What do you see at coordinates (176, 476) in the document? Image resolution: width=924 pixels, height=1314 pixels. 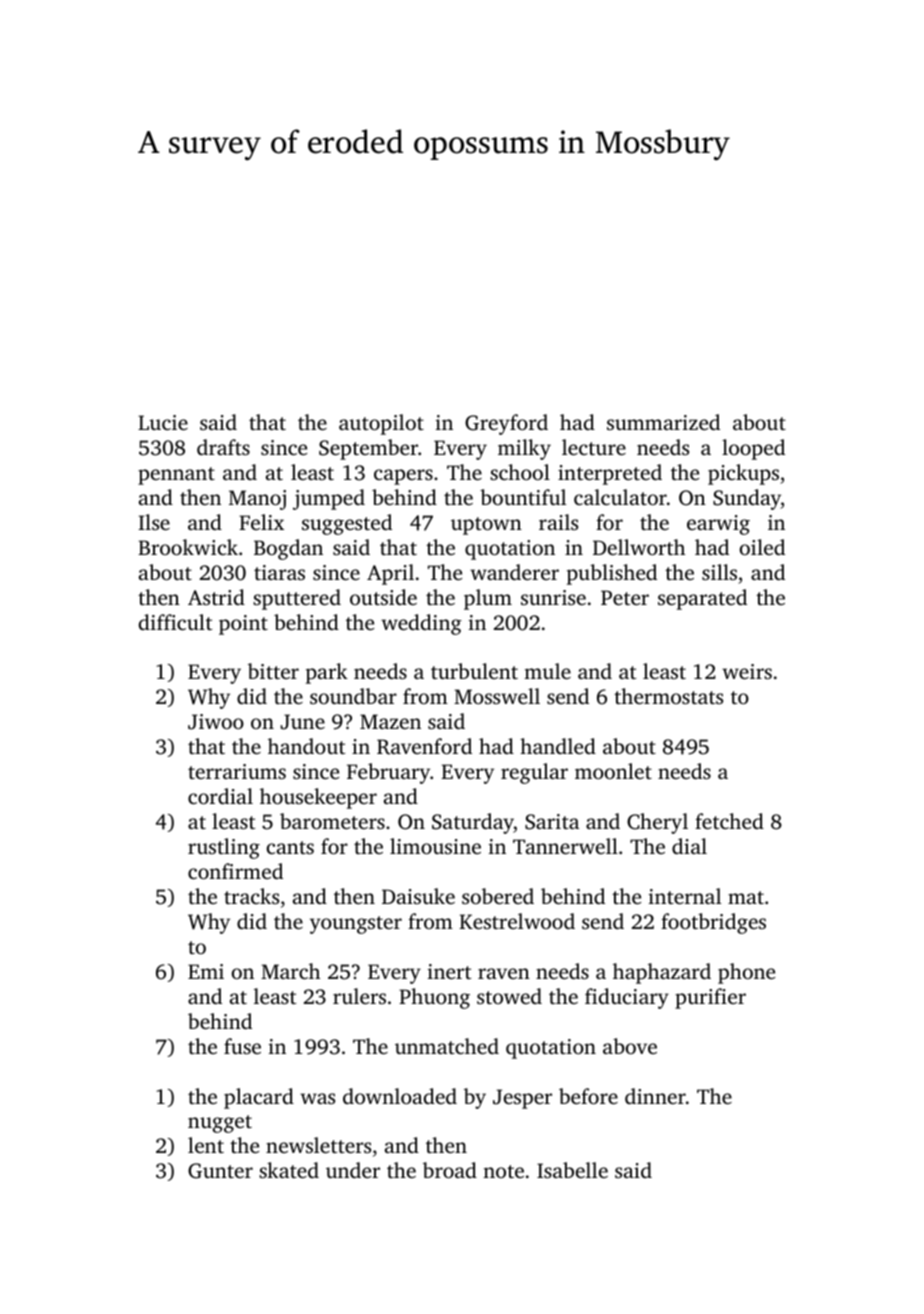 I see `pennant` at bounding box center [176, 476].
